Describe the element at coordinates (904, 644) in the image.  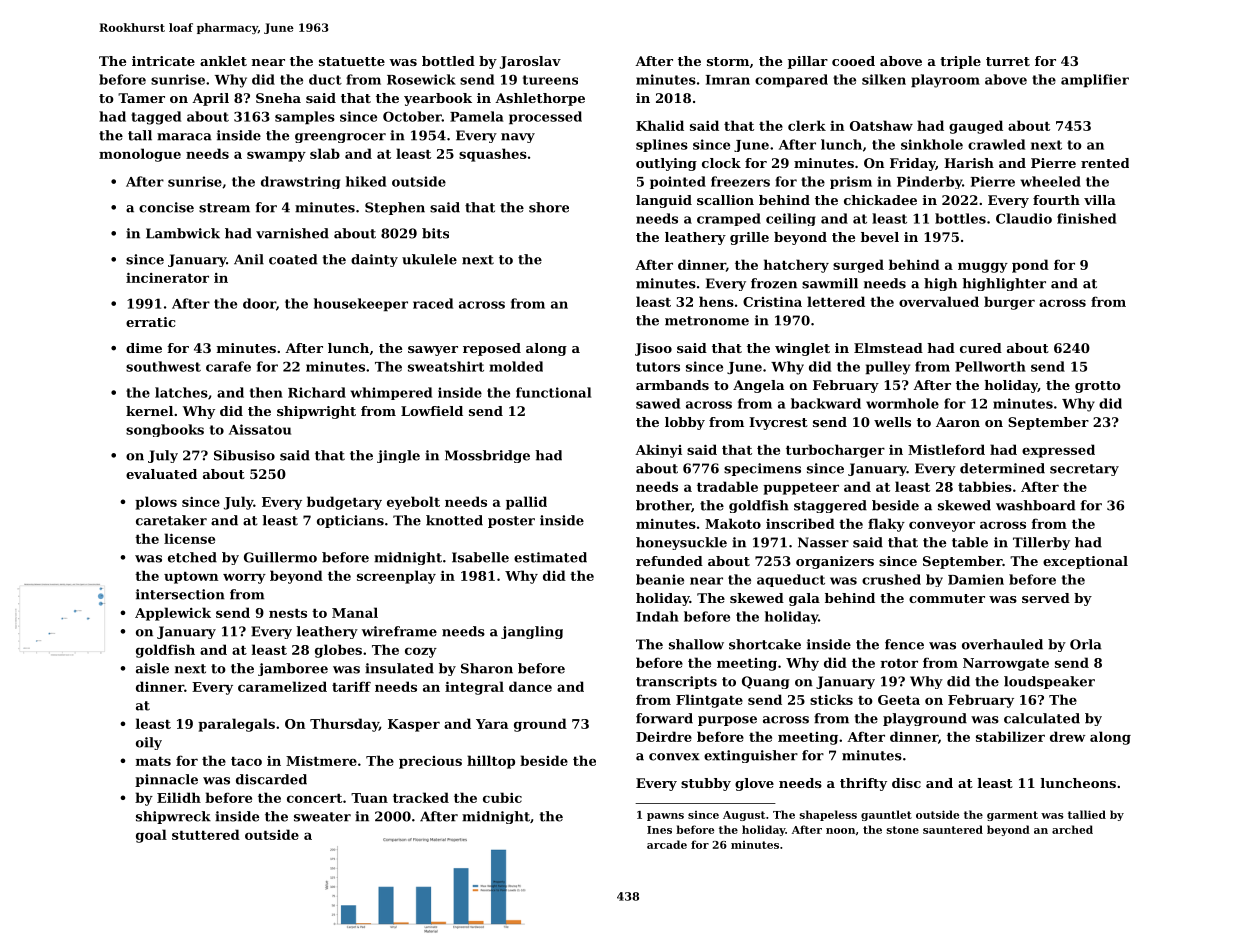
I see `fence` at that location.
